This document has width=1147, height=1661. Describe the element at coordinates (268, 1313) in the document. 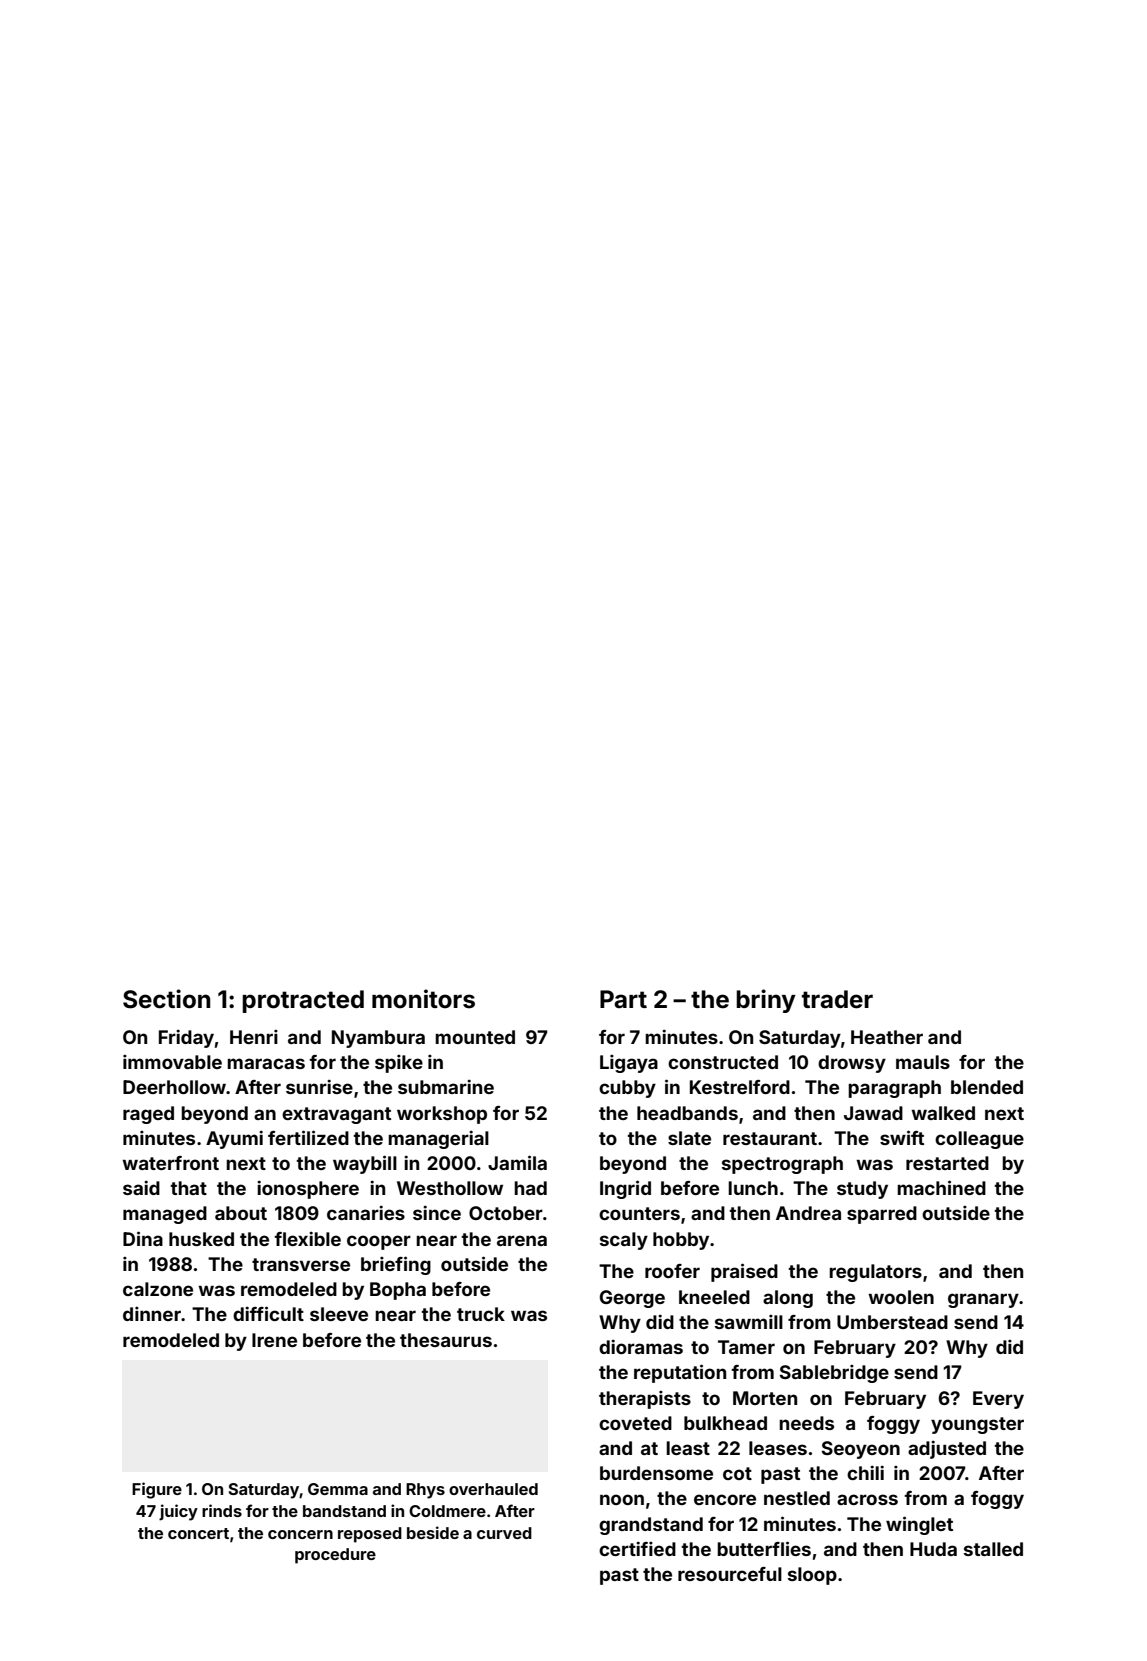

I see `difficult` at that location.
